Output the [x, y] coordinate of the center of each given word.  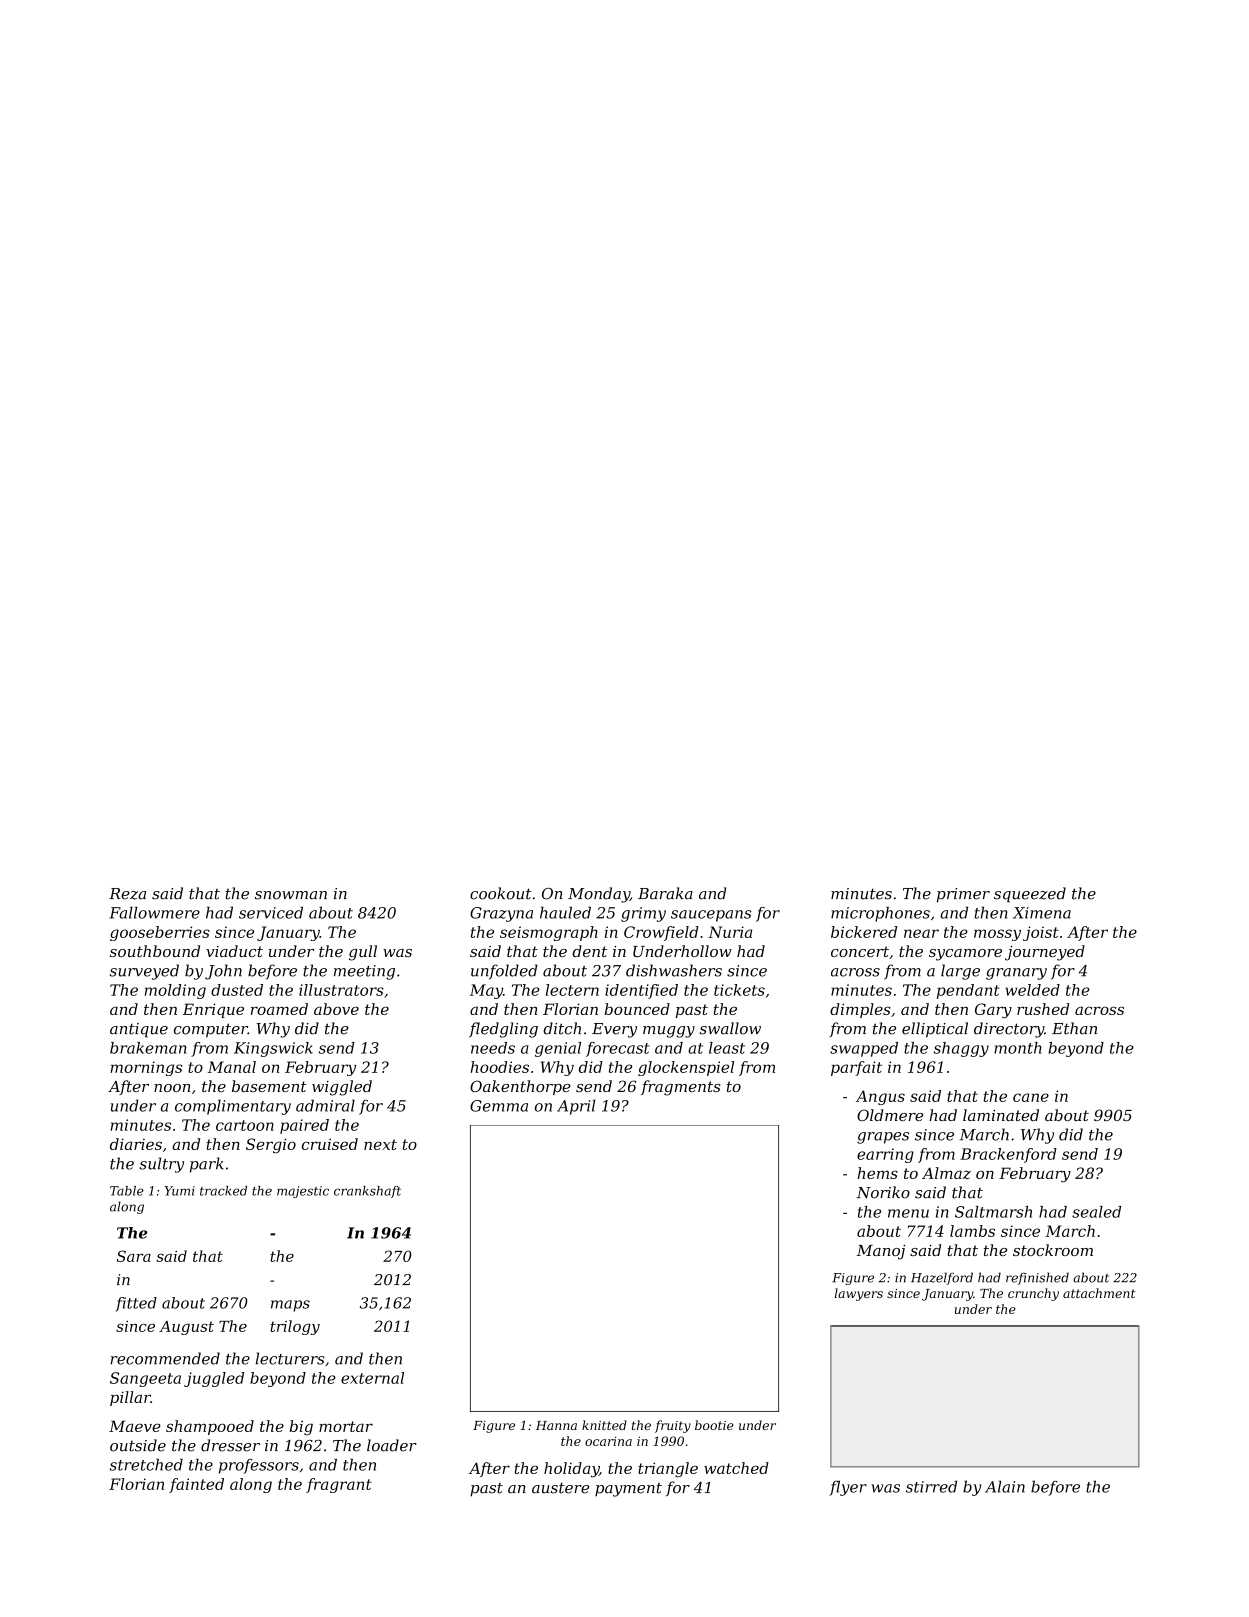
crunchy [1033, 1294]
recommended [165, 1358]
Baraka [665, 893]
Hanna [556, 1425]
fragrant [339, 1485]
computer [211, 1030]
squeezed [1030, 895]
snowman [291, 895]
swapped [864, 1049]
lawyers [858, 1294]
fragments [681, 1088]
